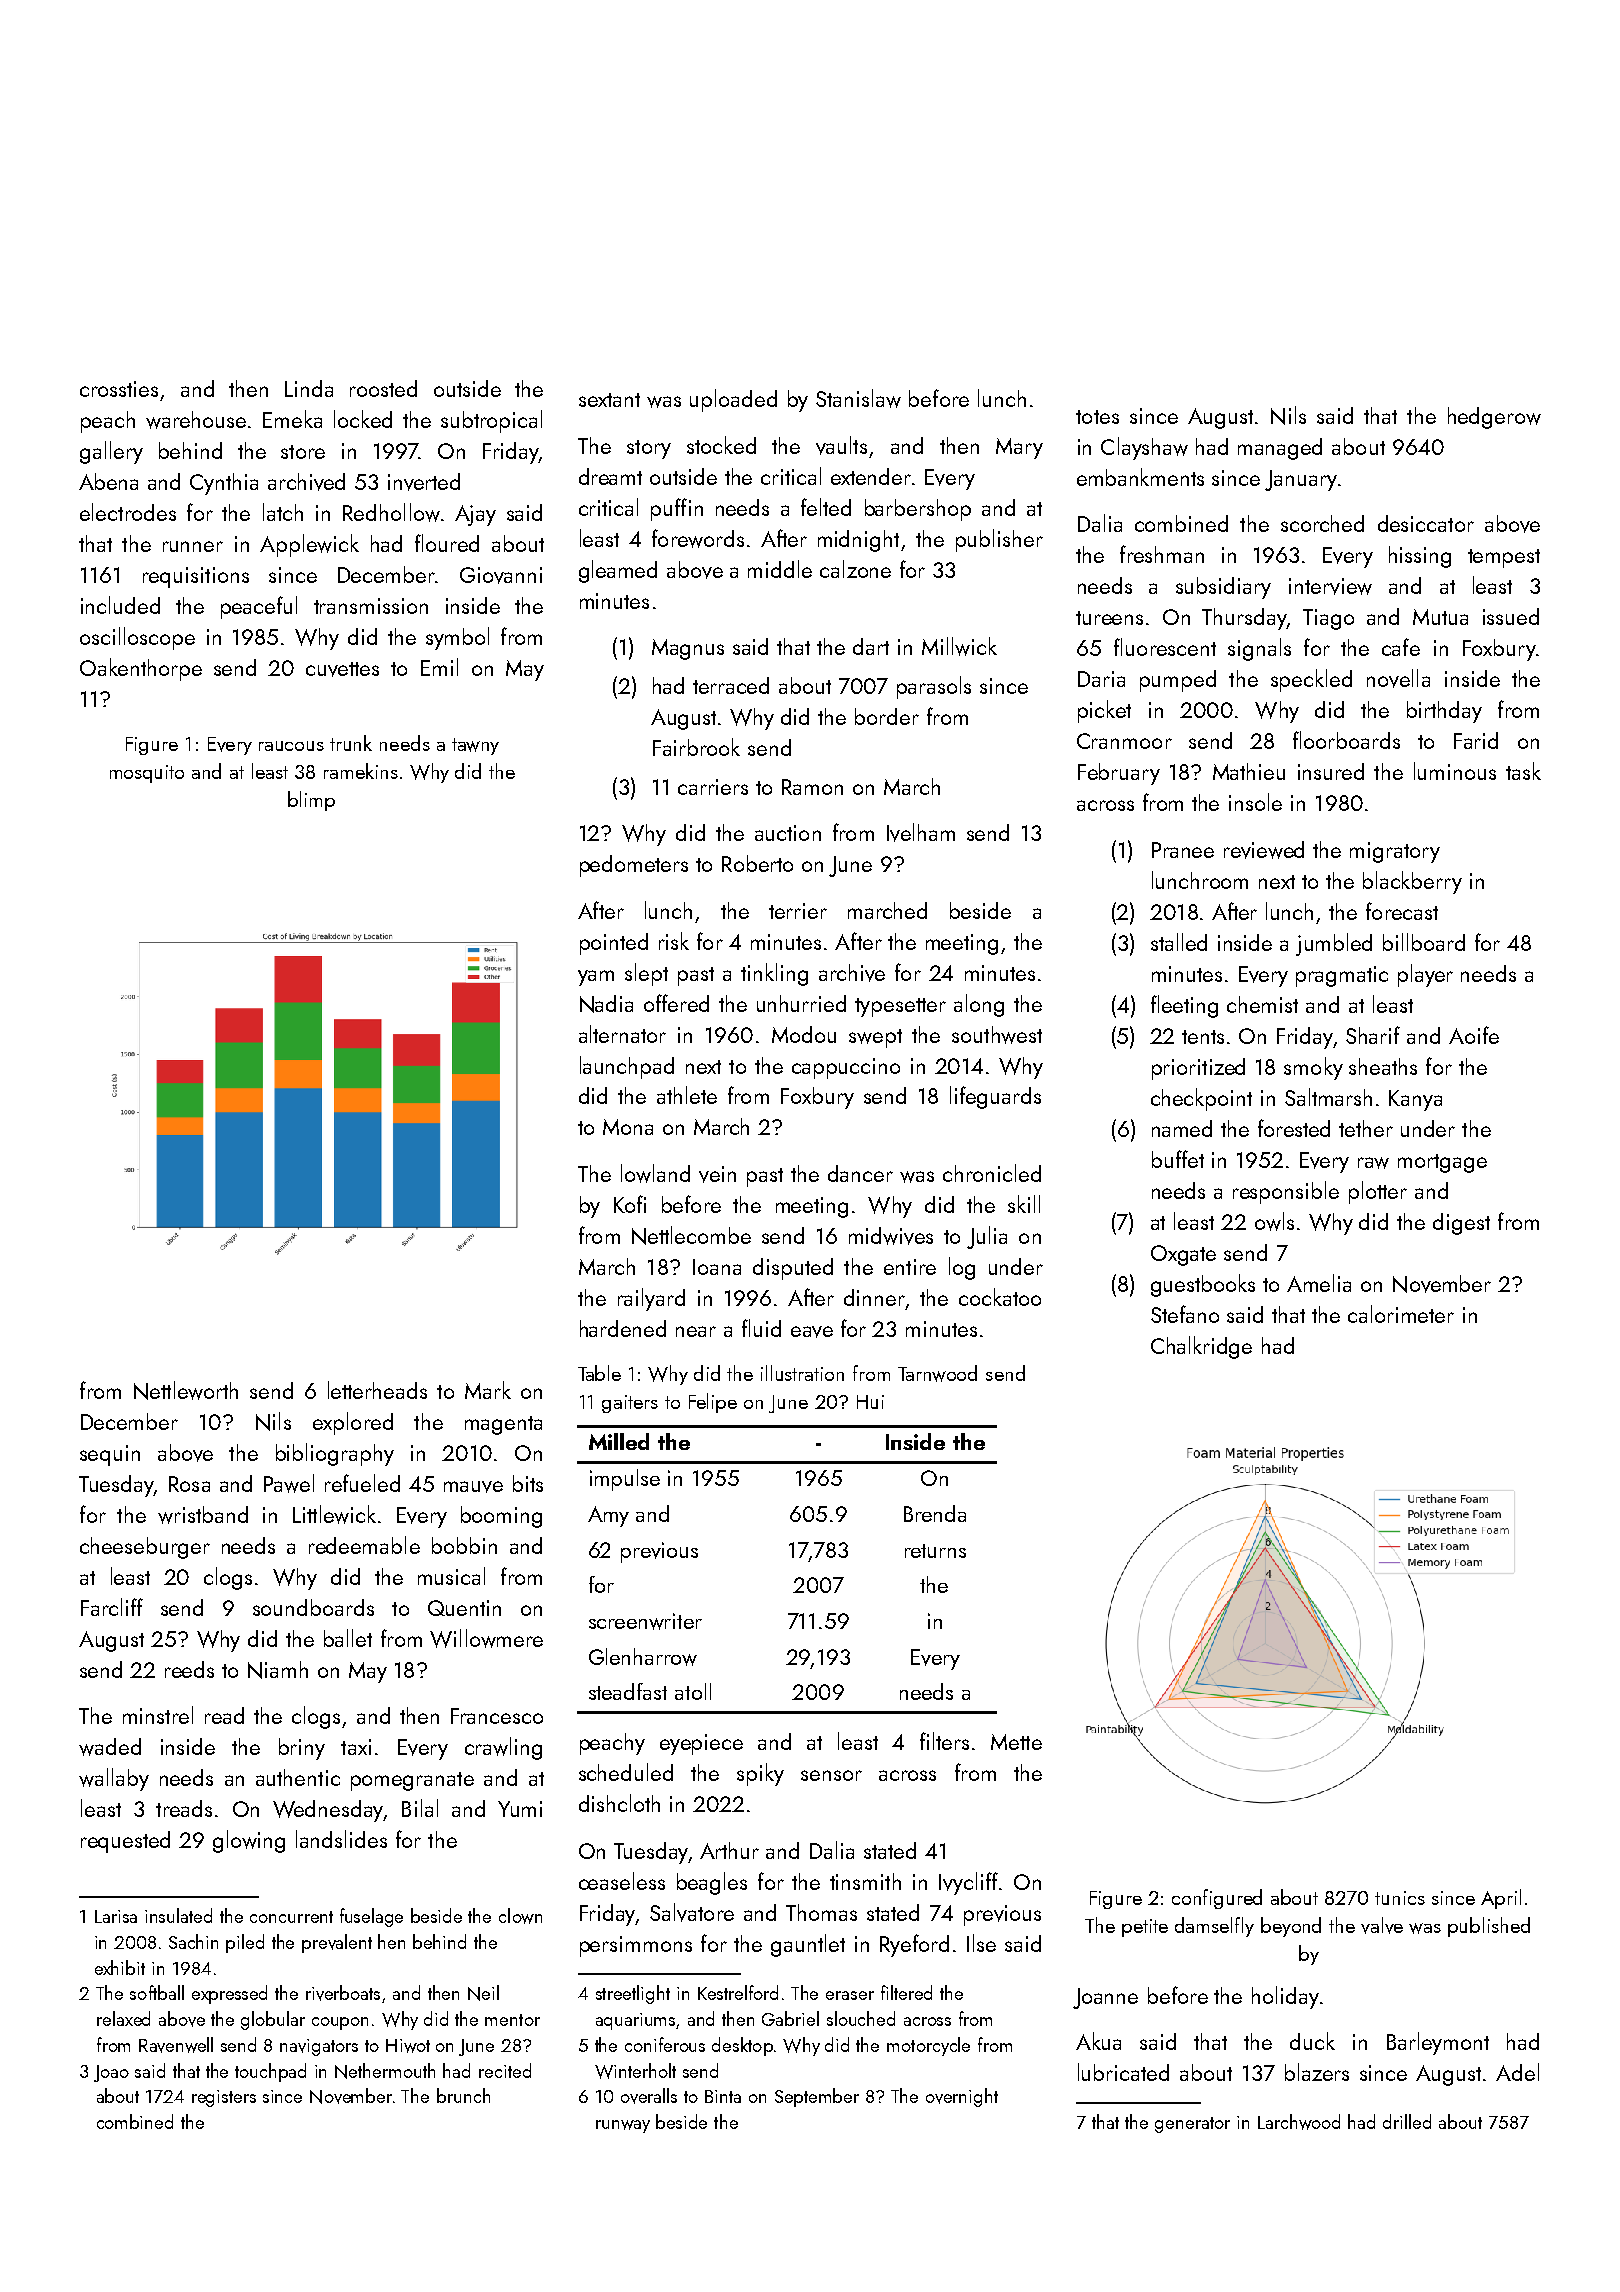 Image resolution: width=1620 pixels, height=2292 pixels. What do you see at coordinates (249, 1841) in the document?
I see `glowing` at bounding box center [249, 1841].
